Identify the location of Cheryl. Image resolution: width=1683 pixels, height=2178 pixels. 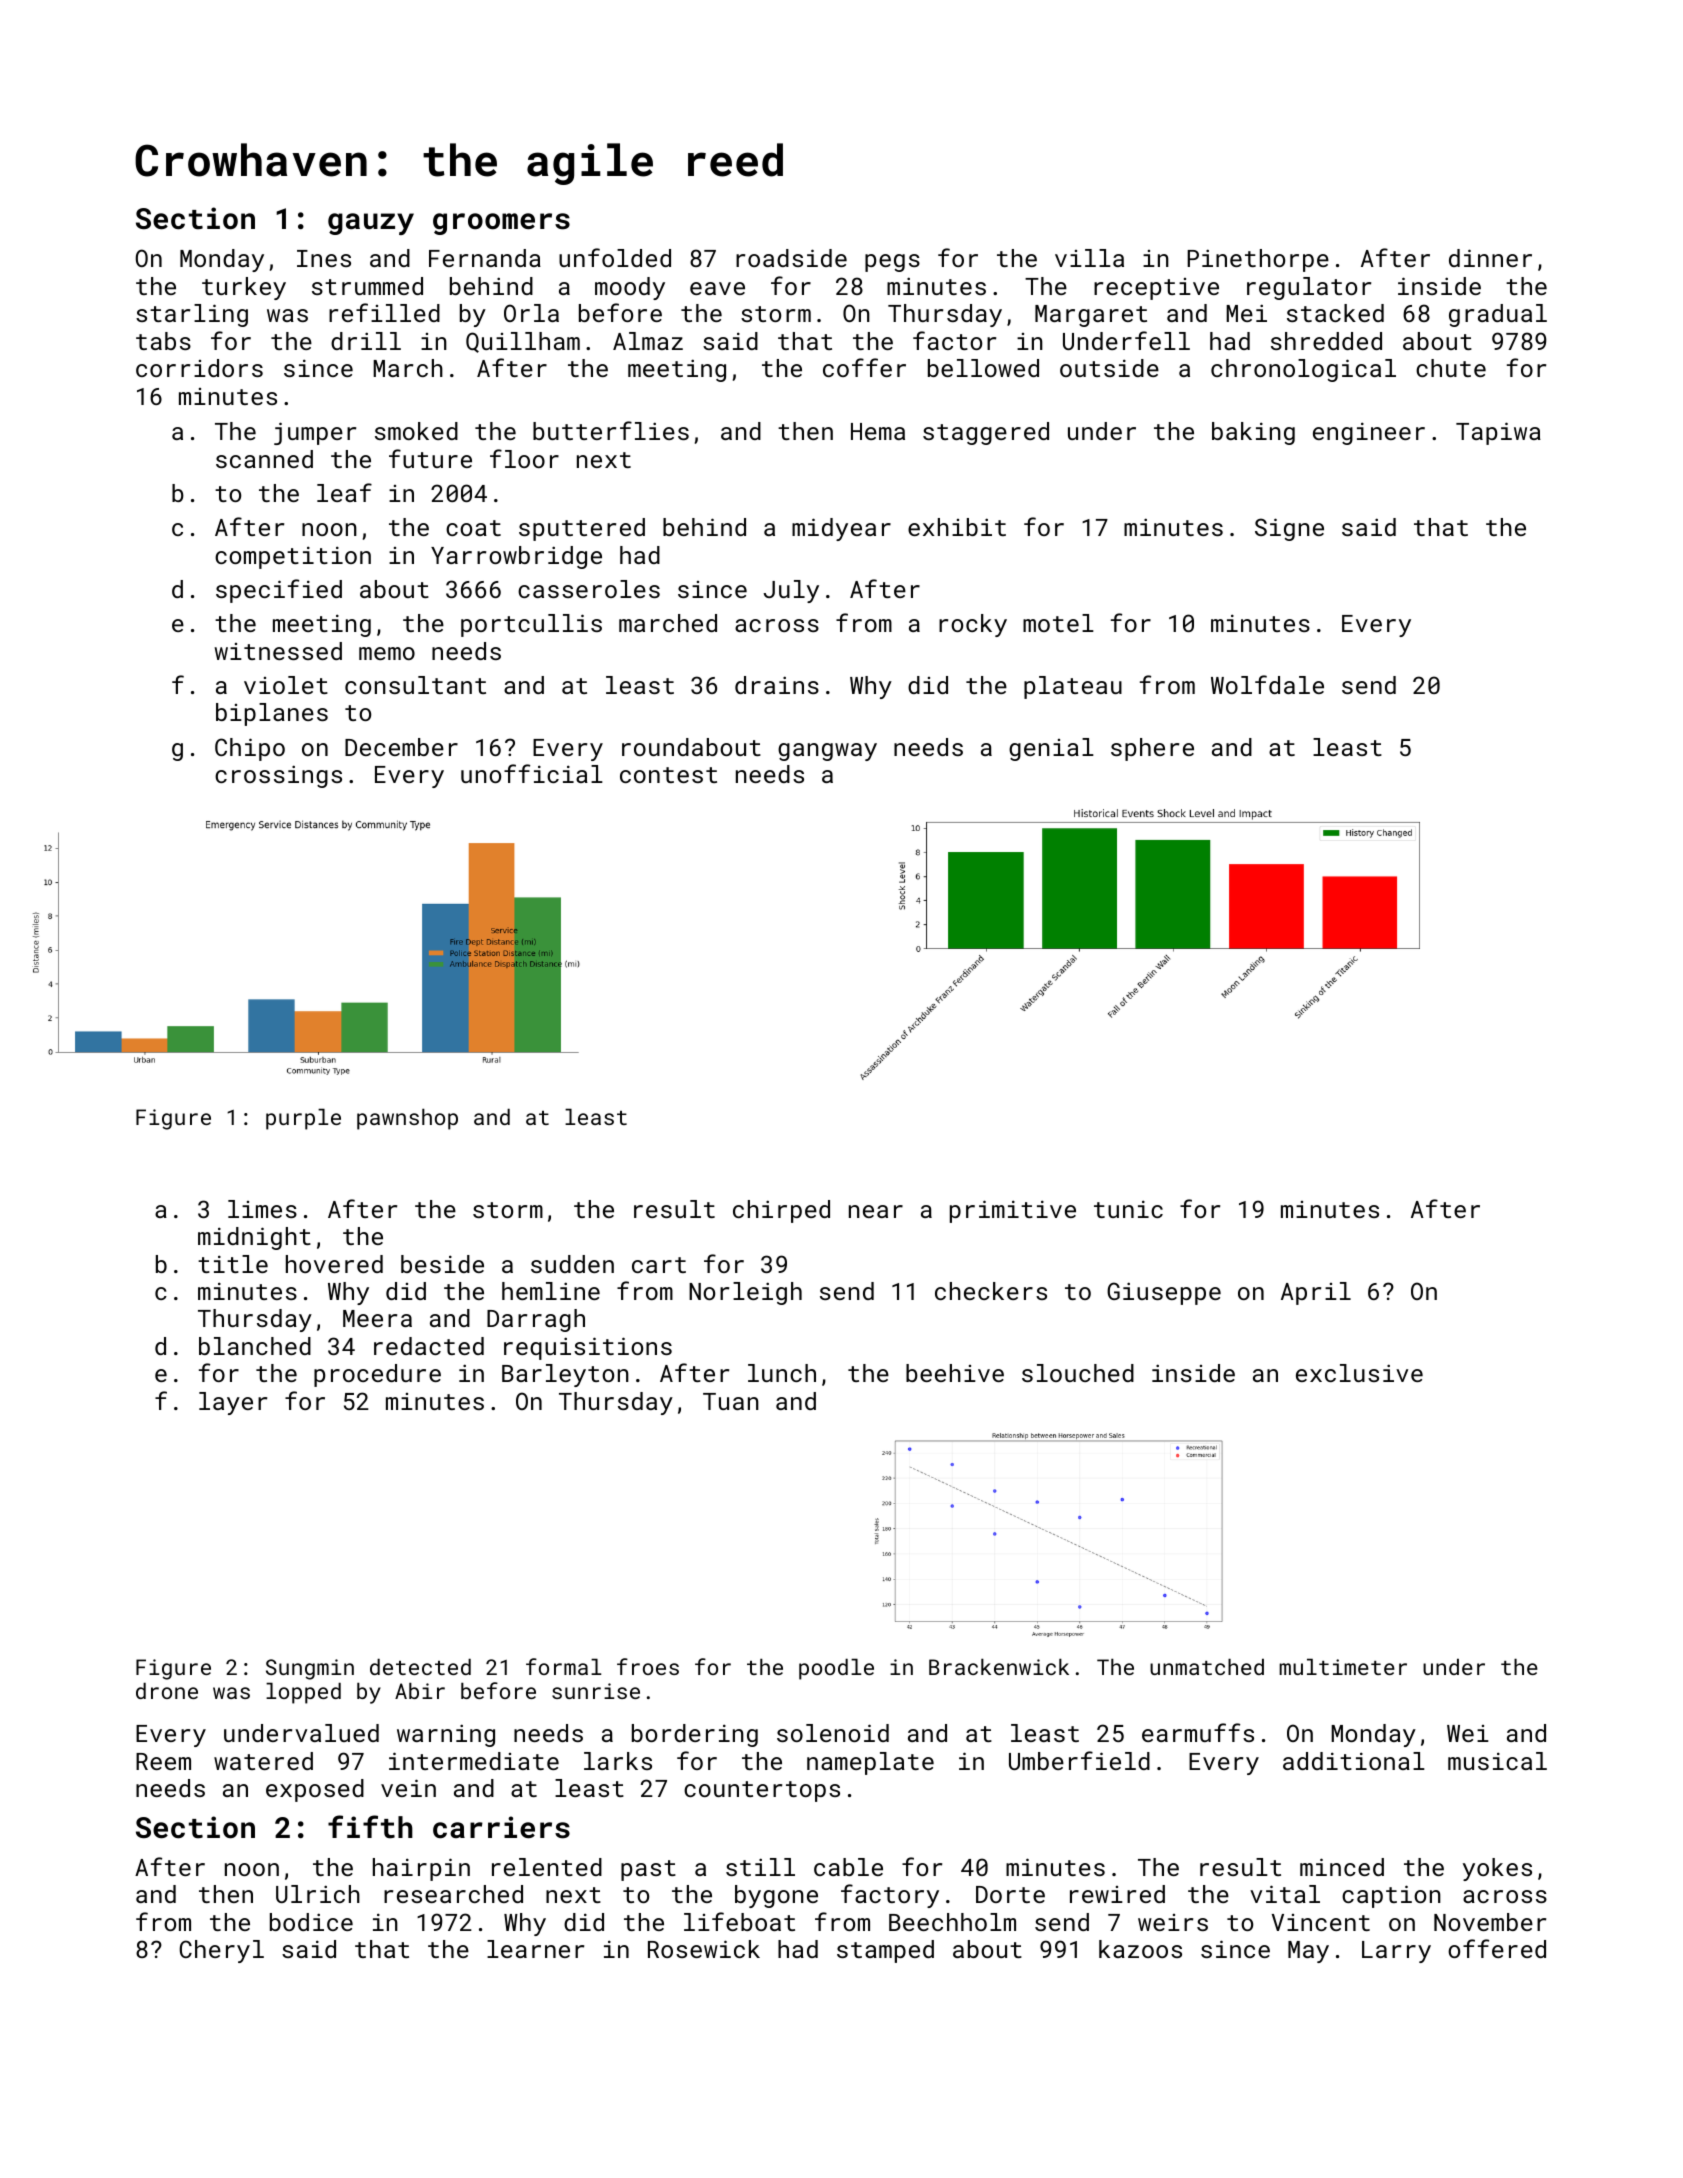
(222, 1951).
